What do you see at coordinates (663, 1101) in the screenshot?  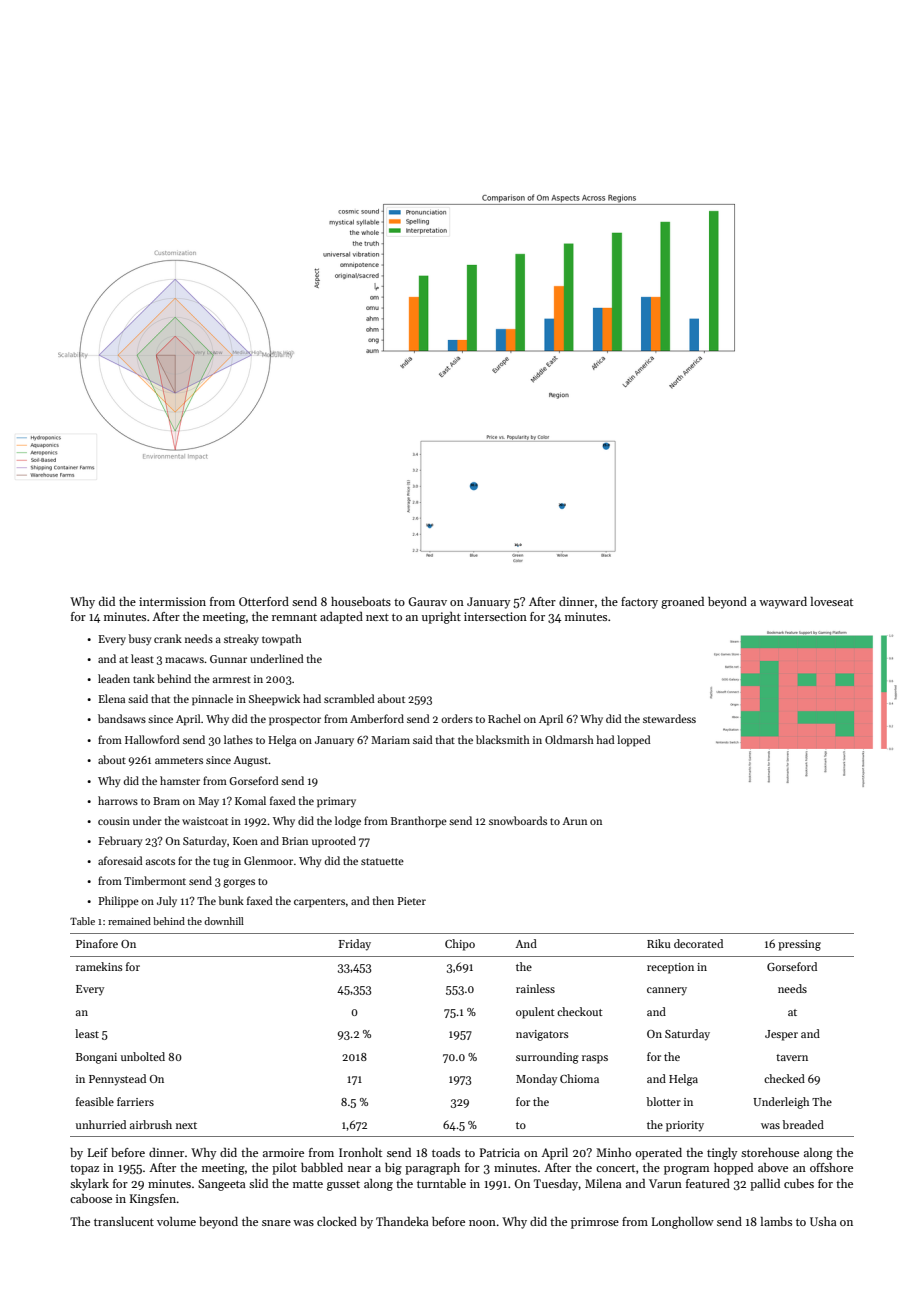 I see `blotter` at bounding box center [663, 1101].
